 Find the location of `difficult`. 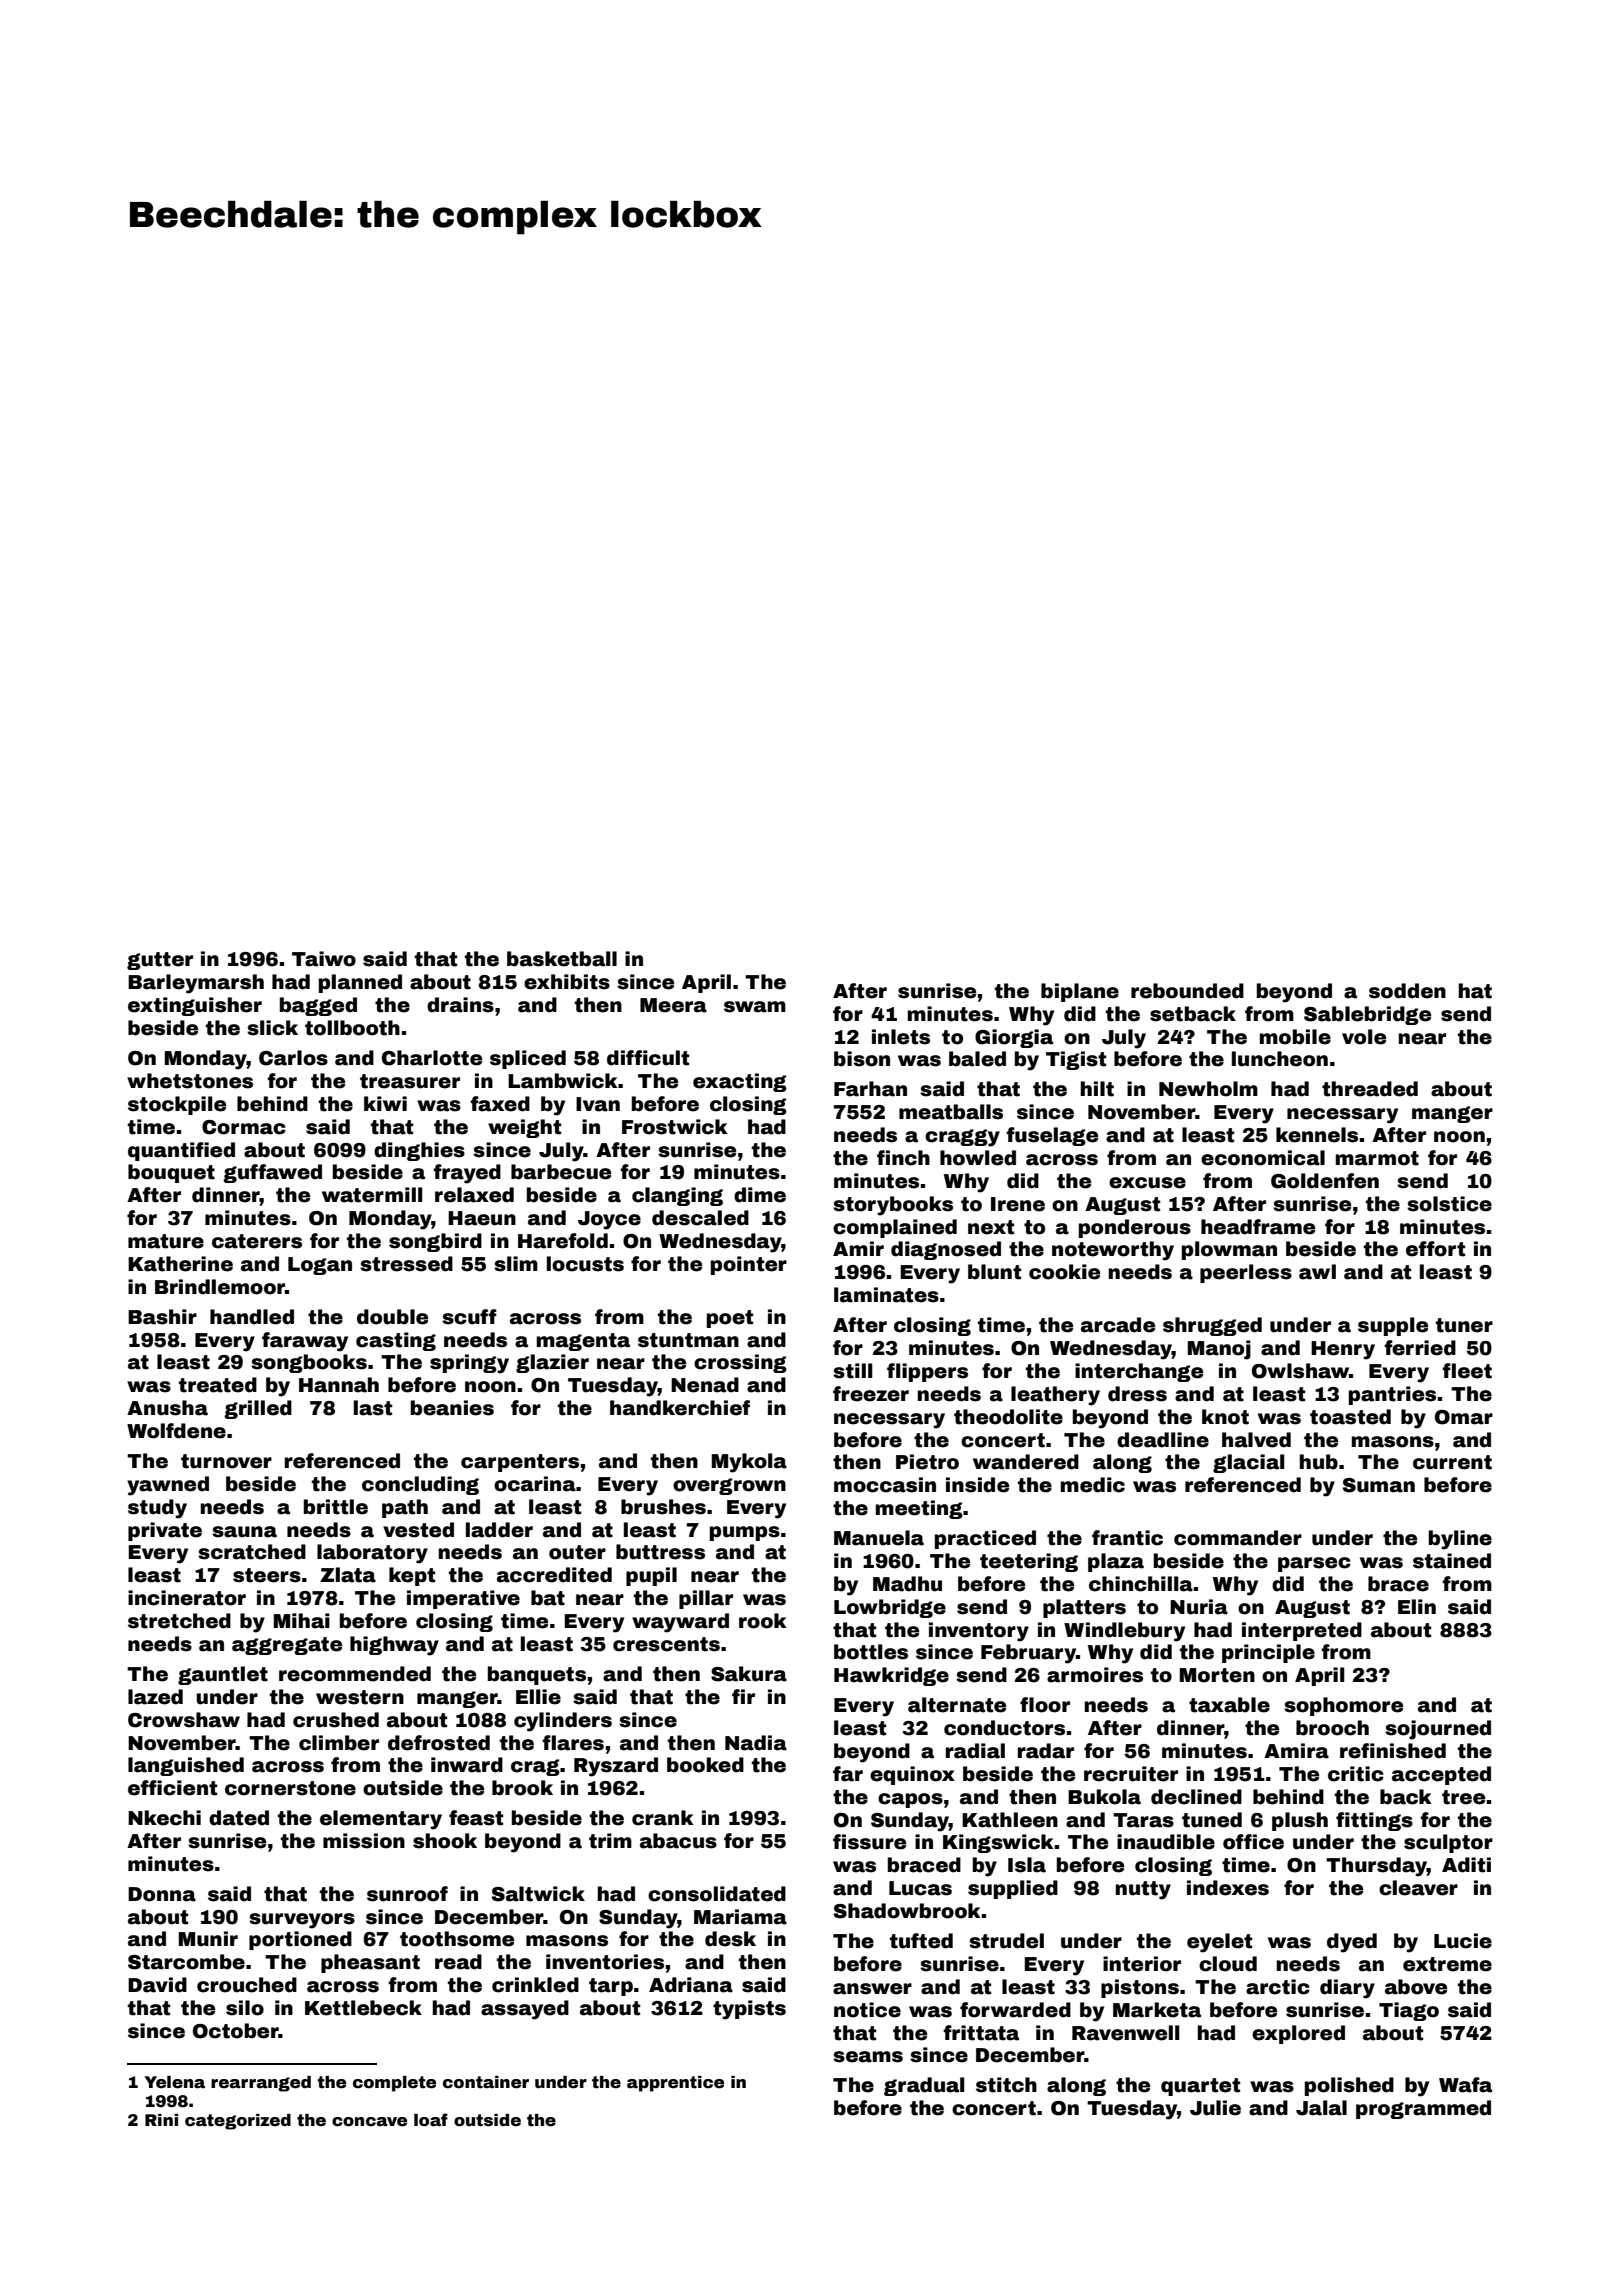

difficult is located at coordinates (648, 1058).
